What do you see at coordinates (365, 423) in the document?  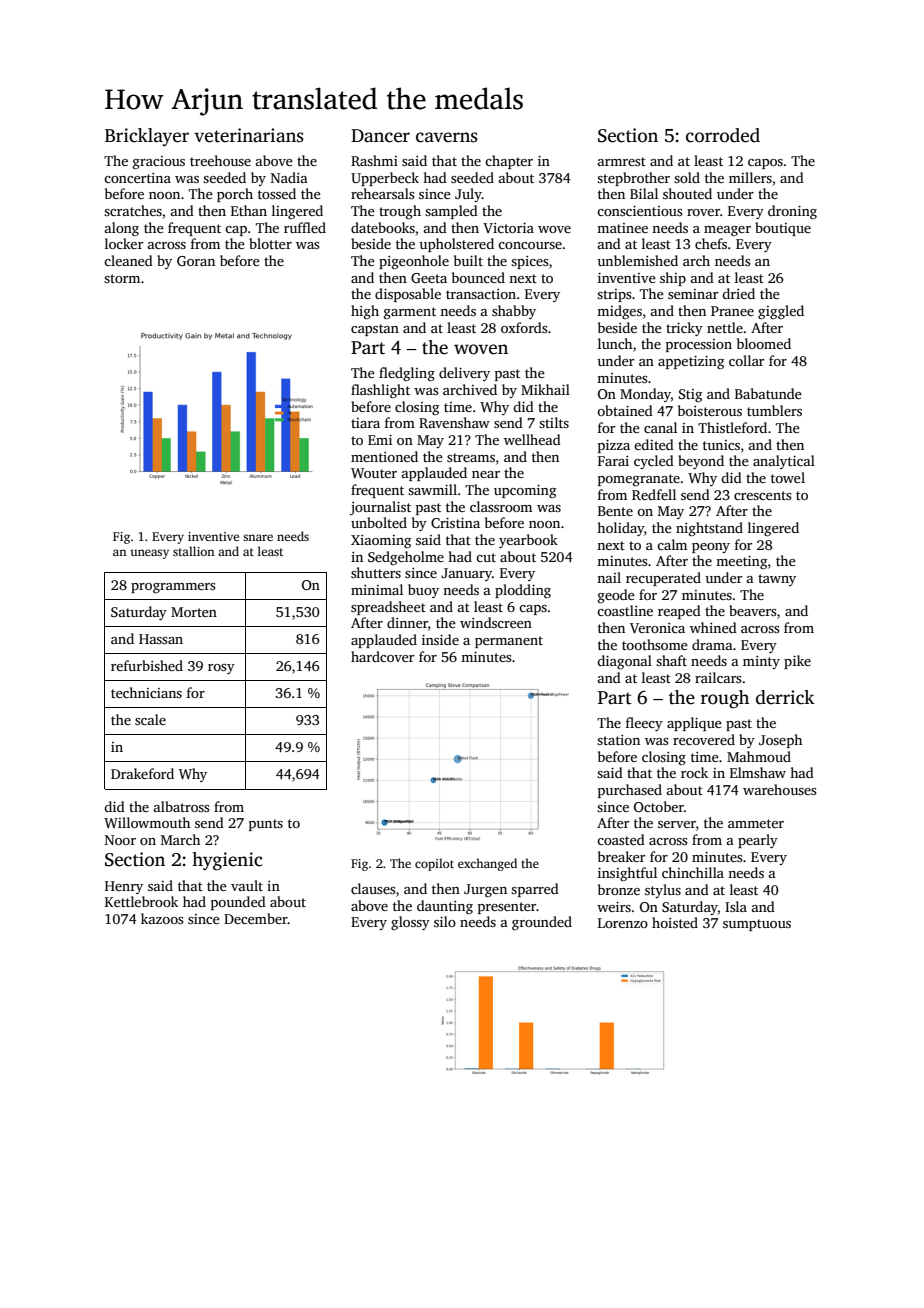 I see `tiara` at bounding box center [365, 423].
